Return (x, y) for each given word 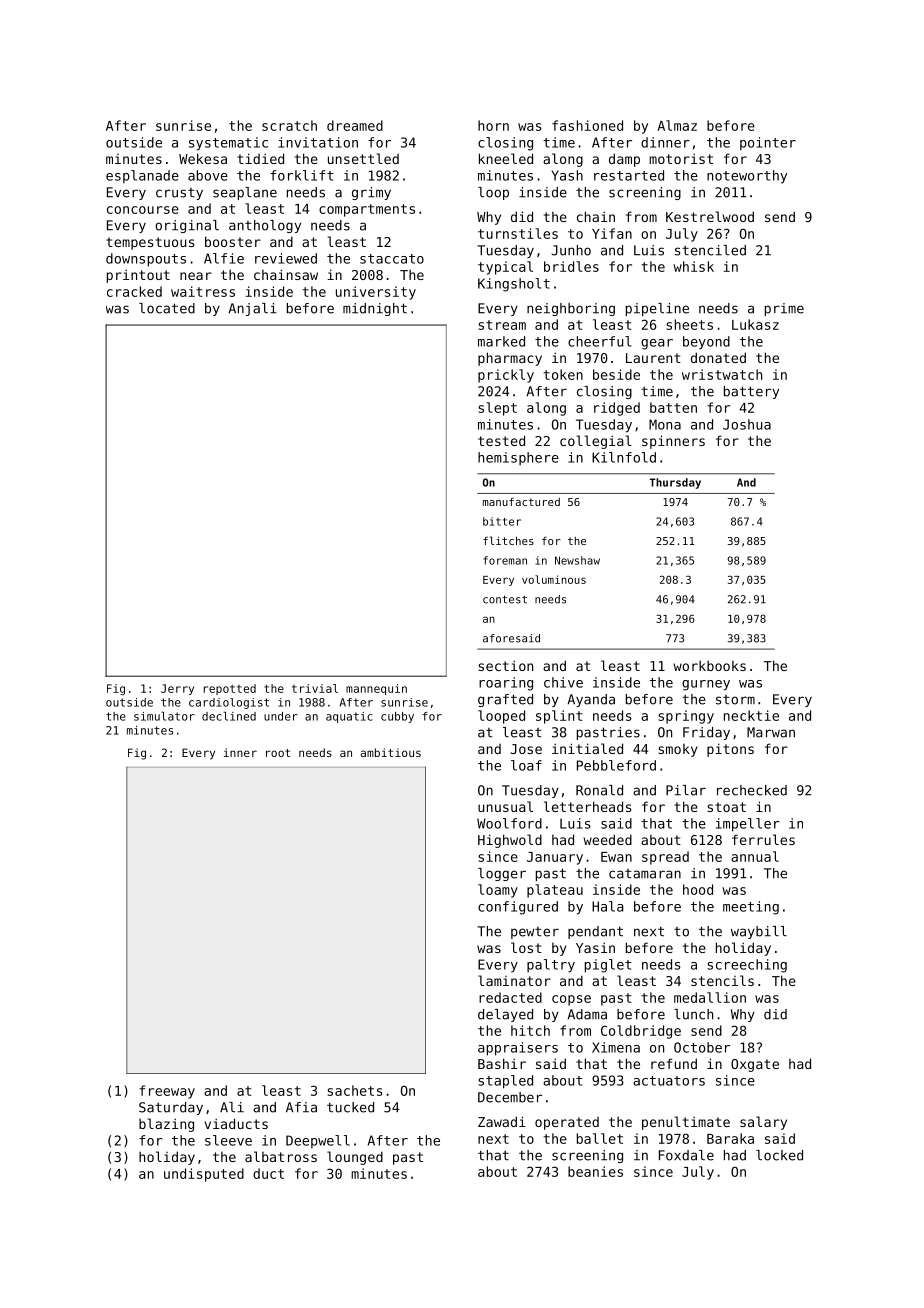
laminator (514, 980)
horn (493, 125)
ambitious (391, 752)
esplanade (142, 176)
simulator (164, 716)
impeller (748, 825)
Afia (301, 1107)
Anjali (252, 309)
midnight (375, 309)
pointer (768, 143)
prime (784, 309)
